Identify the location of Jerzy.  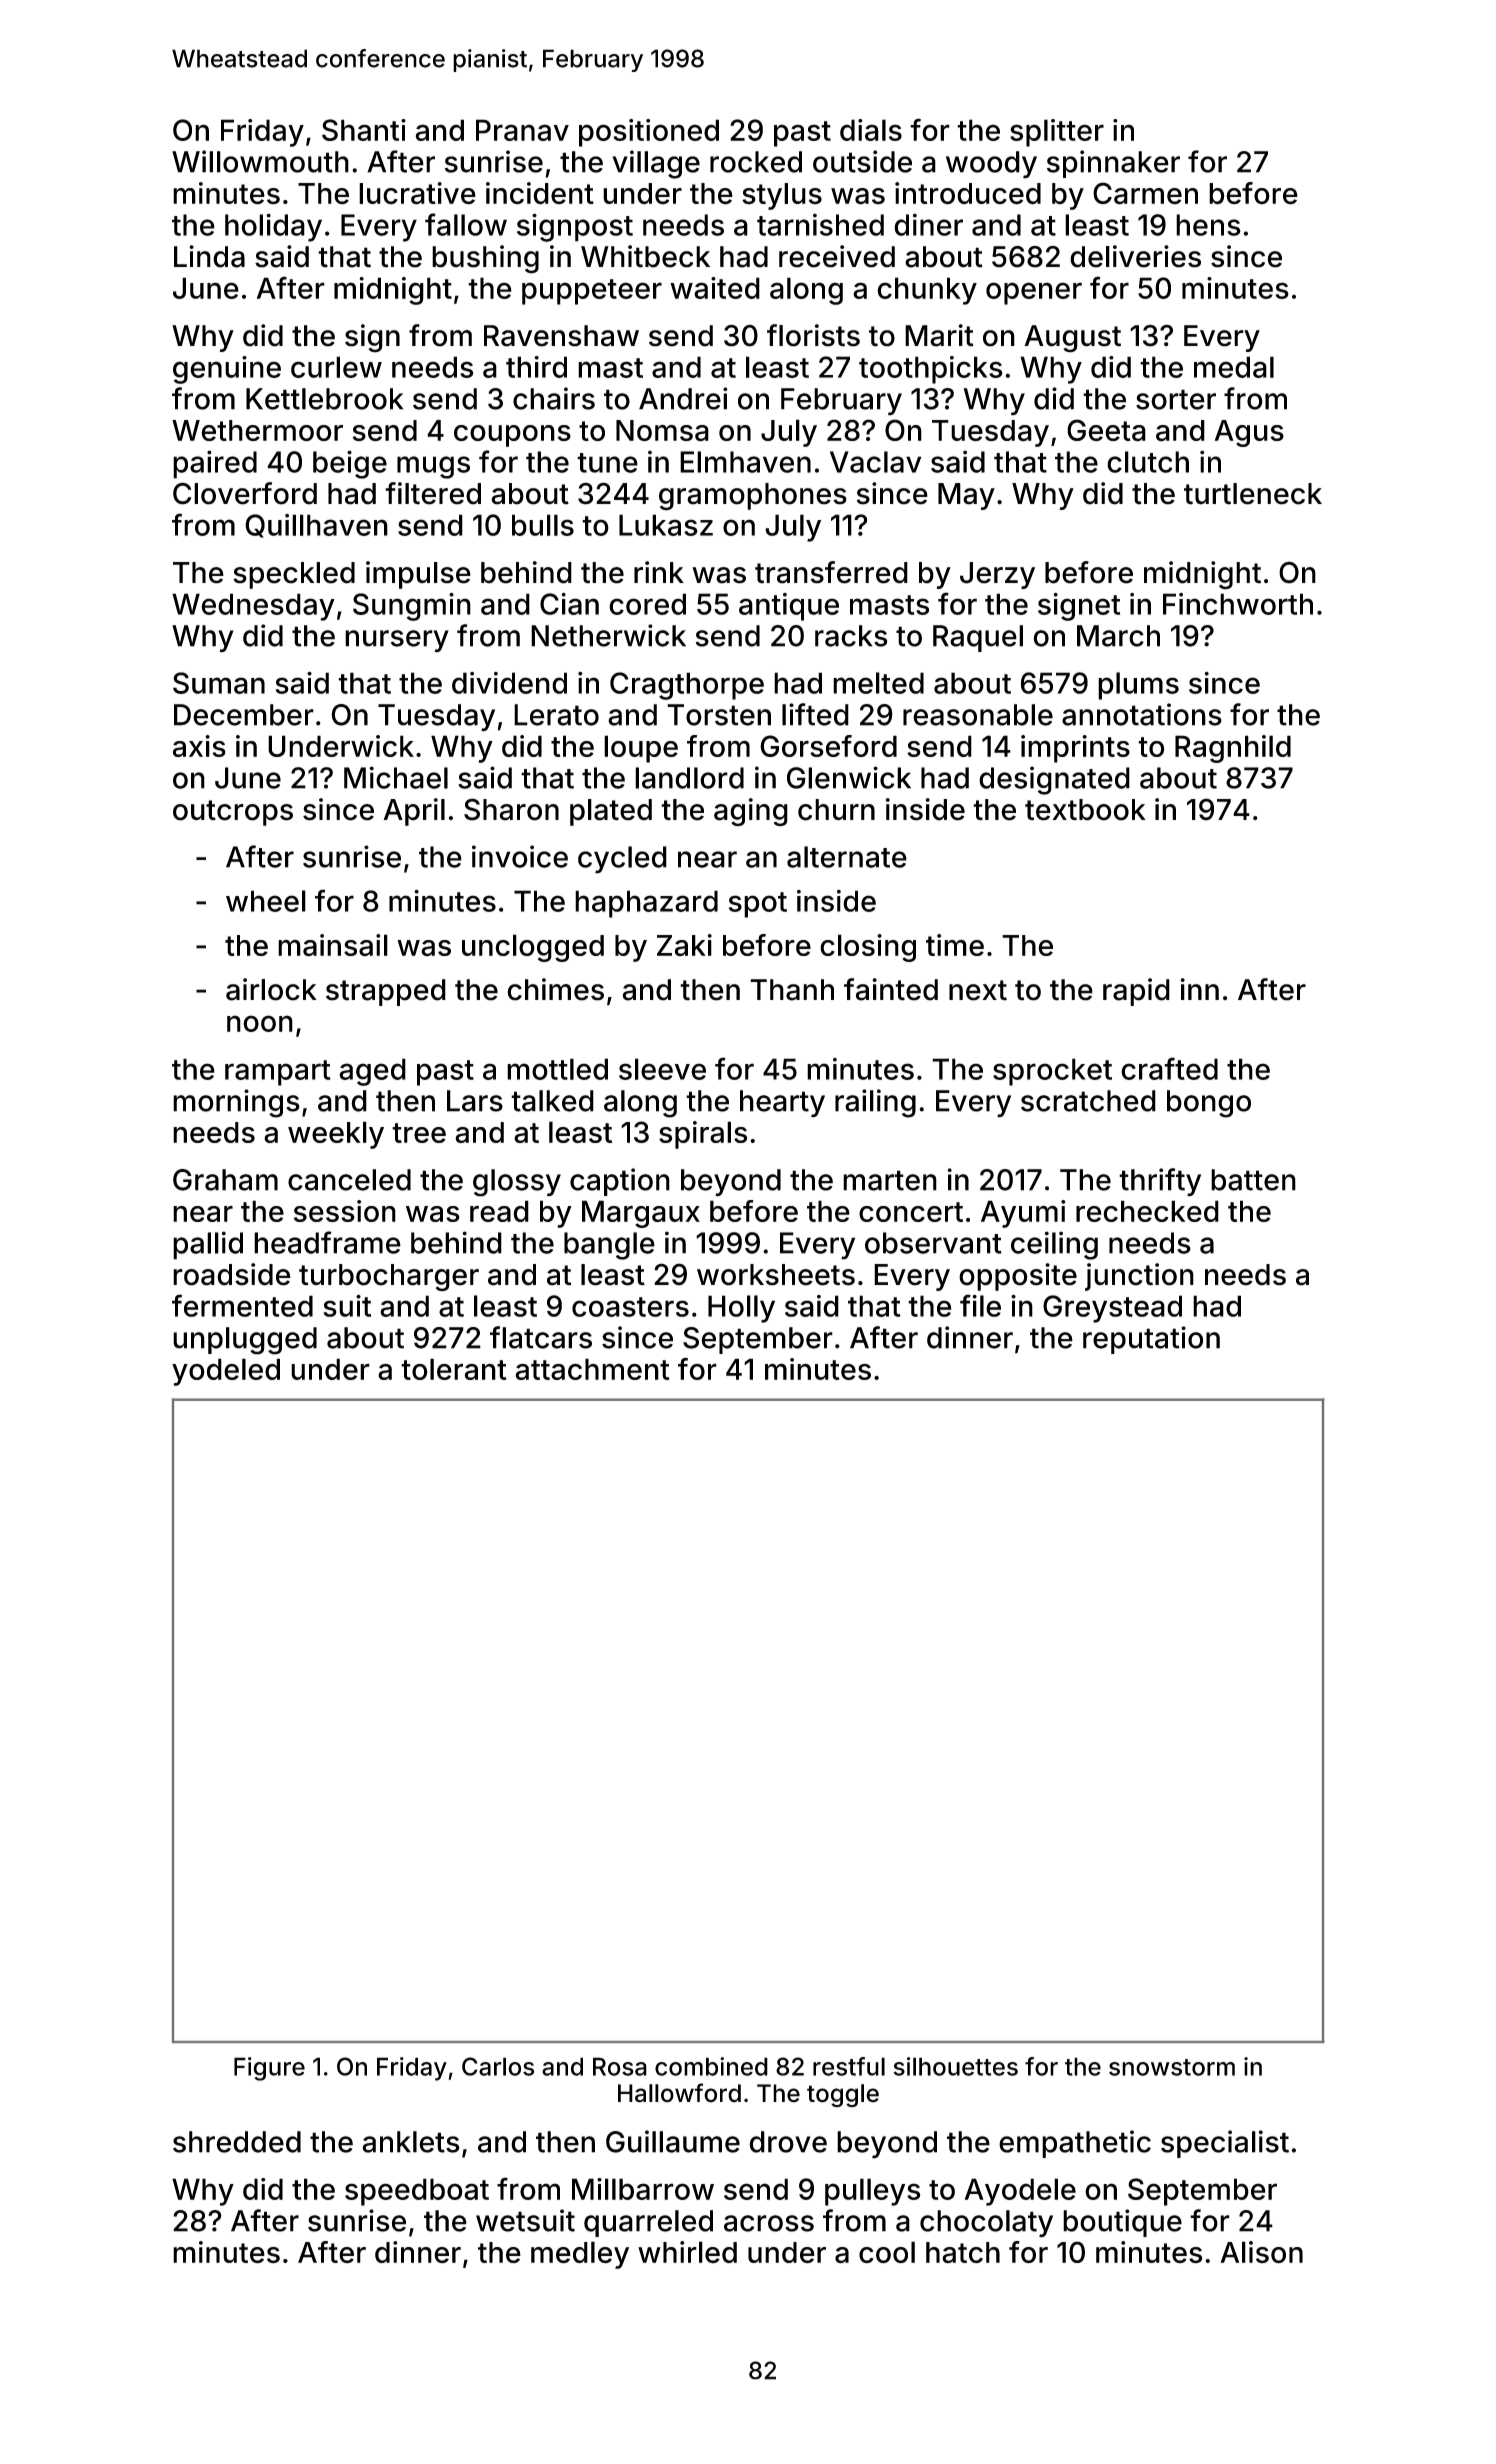
(997, 575).
